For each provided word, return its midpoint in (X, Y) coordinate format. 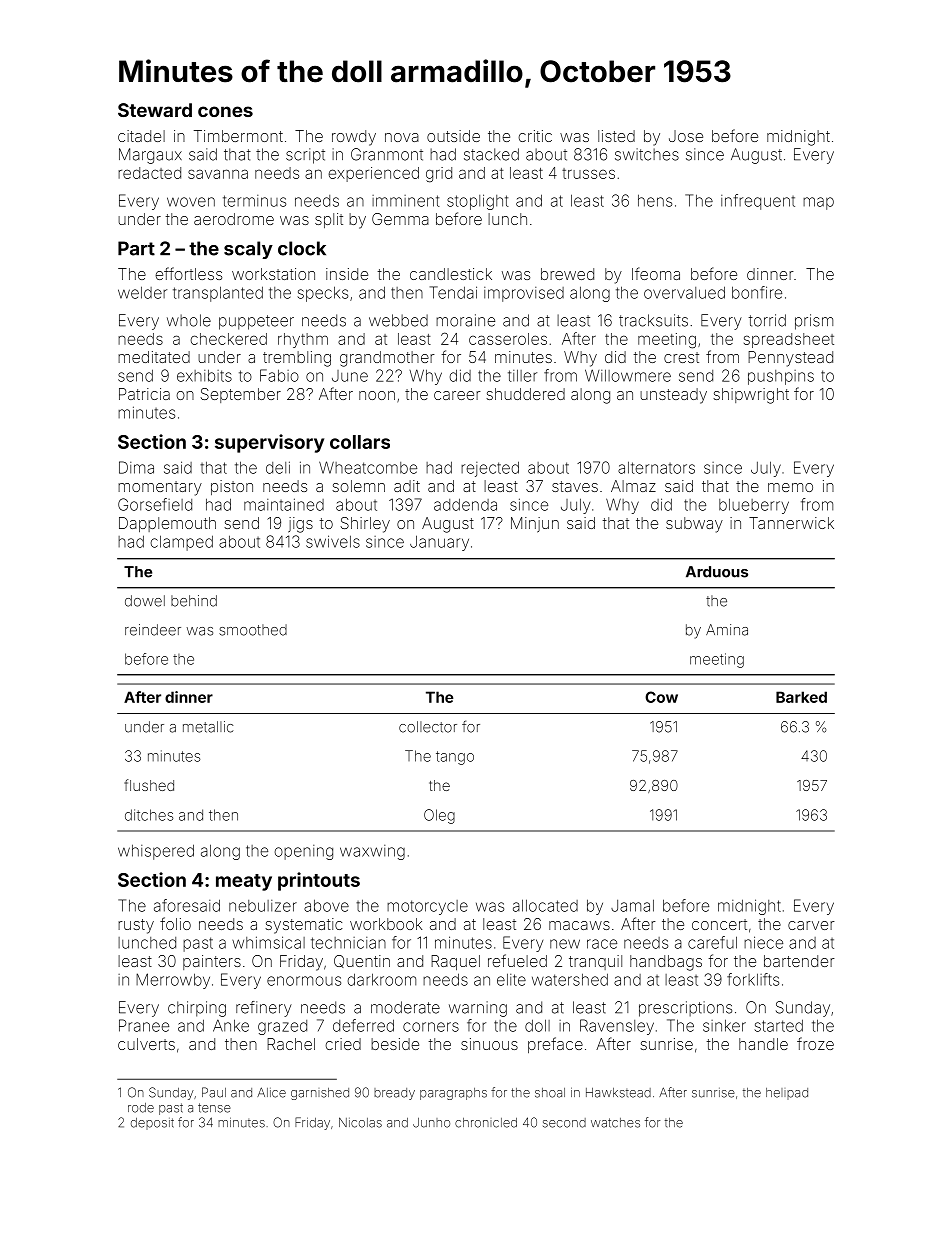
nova (402, 137)
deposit (152, 1124)
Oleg (439, 816)
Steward (155, 110)
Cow (661, 697)
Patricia (144, 394)
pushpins (781, 377)
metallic (208, 727)
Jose (686, 136)
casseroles (508, 339)
